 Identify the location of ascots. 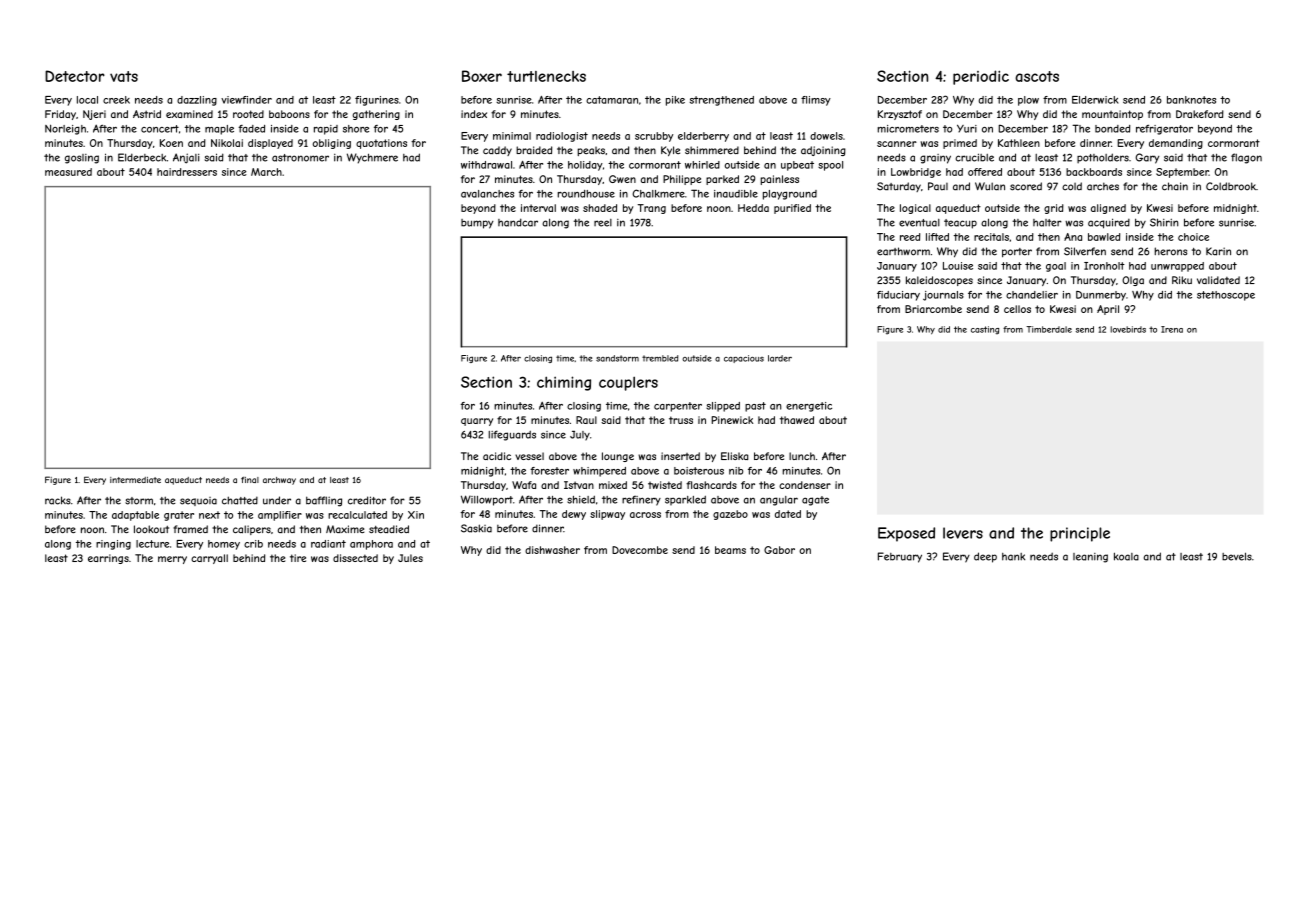
(1037, 76).
